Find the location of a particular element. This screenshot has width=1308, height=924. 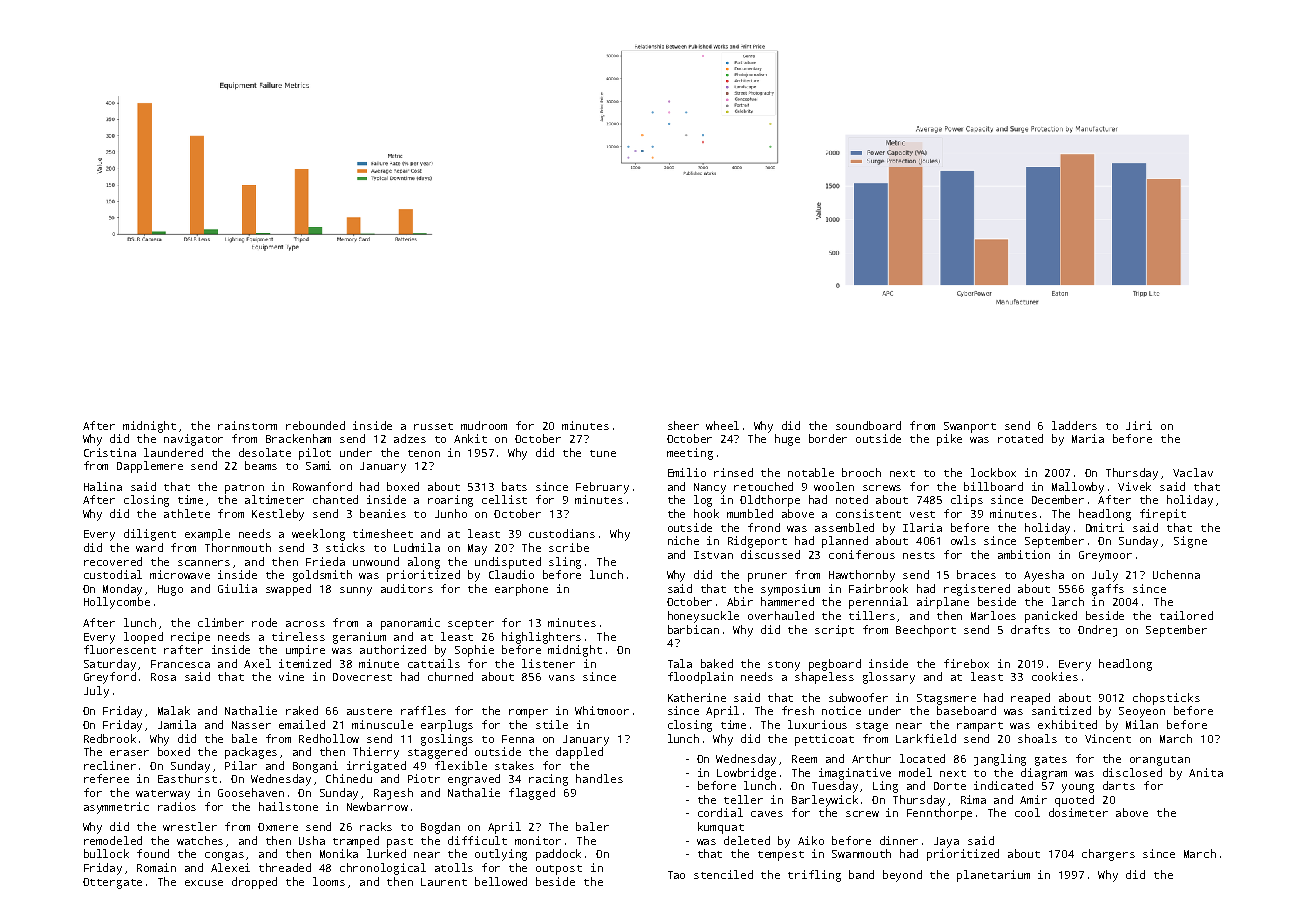

Swanport is located at coordinates (970, 427).
